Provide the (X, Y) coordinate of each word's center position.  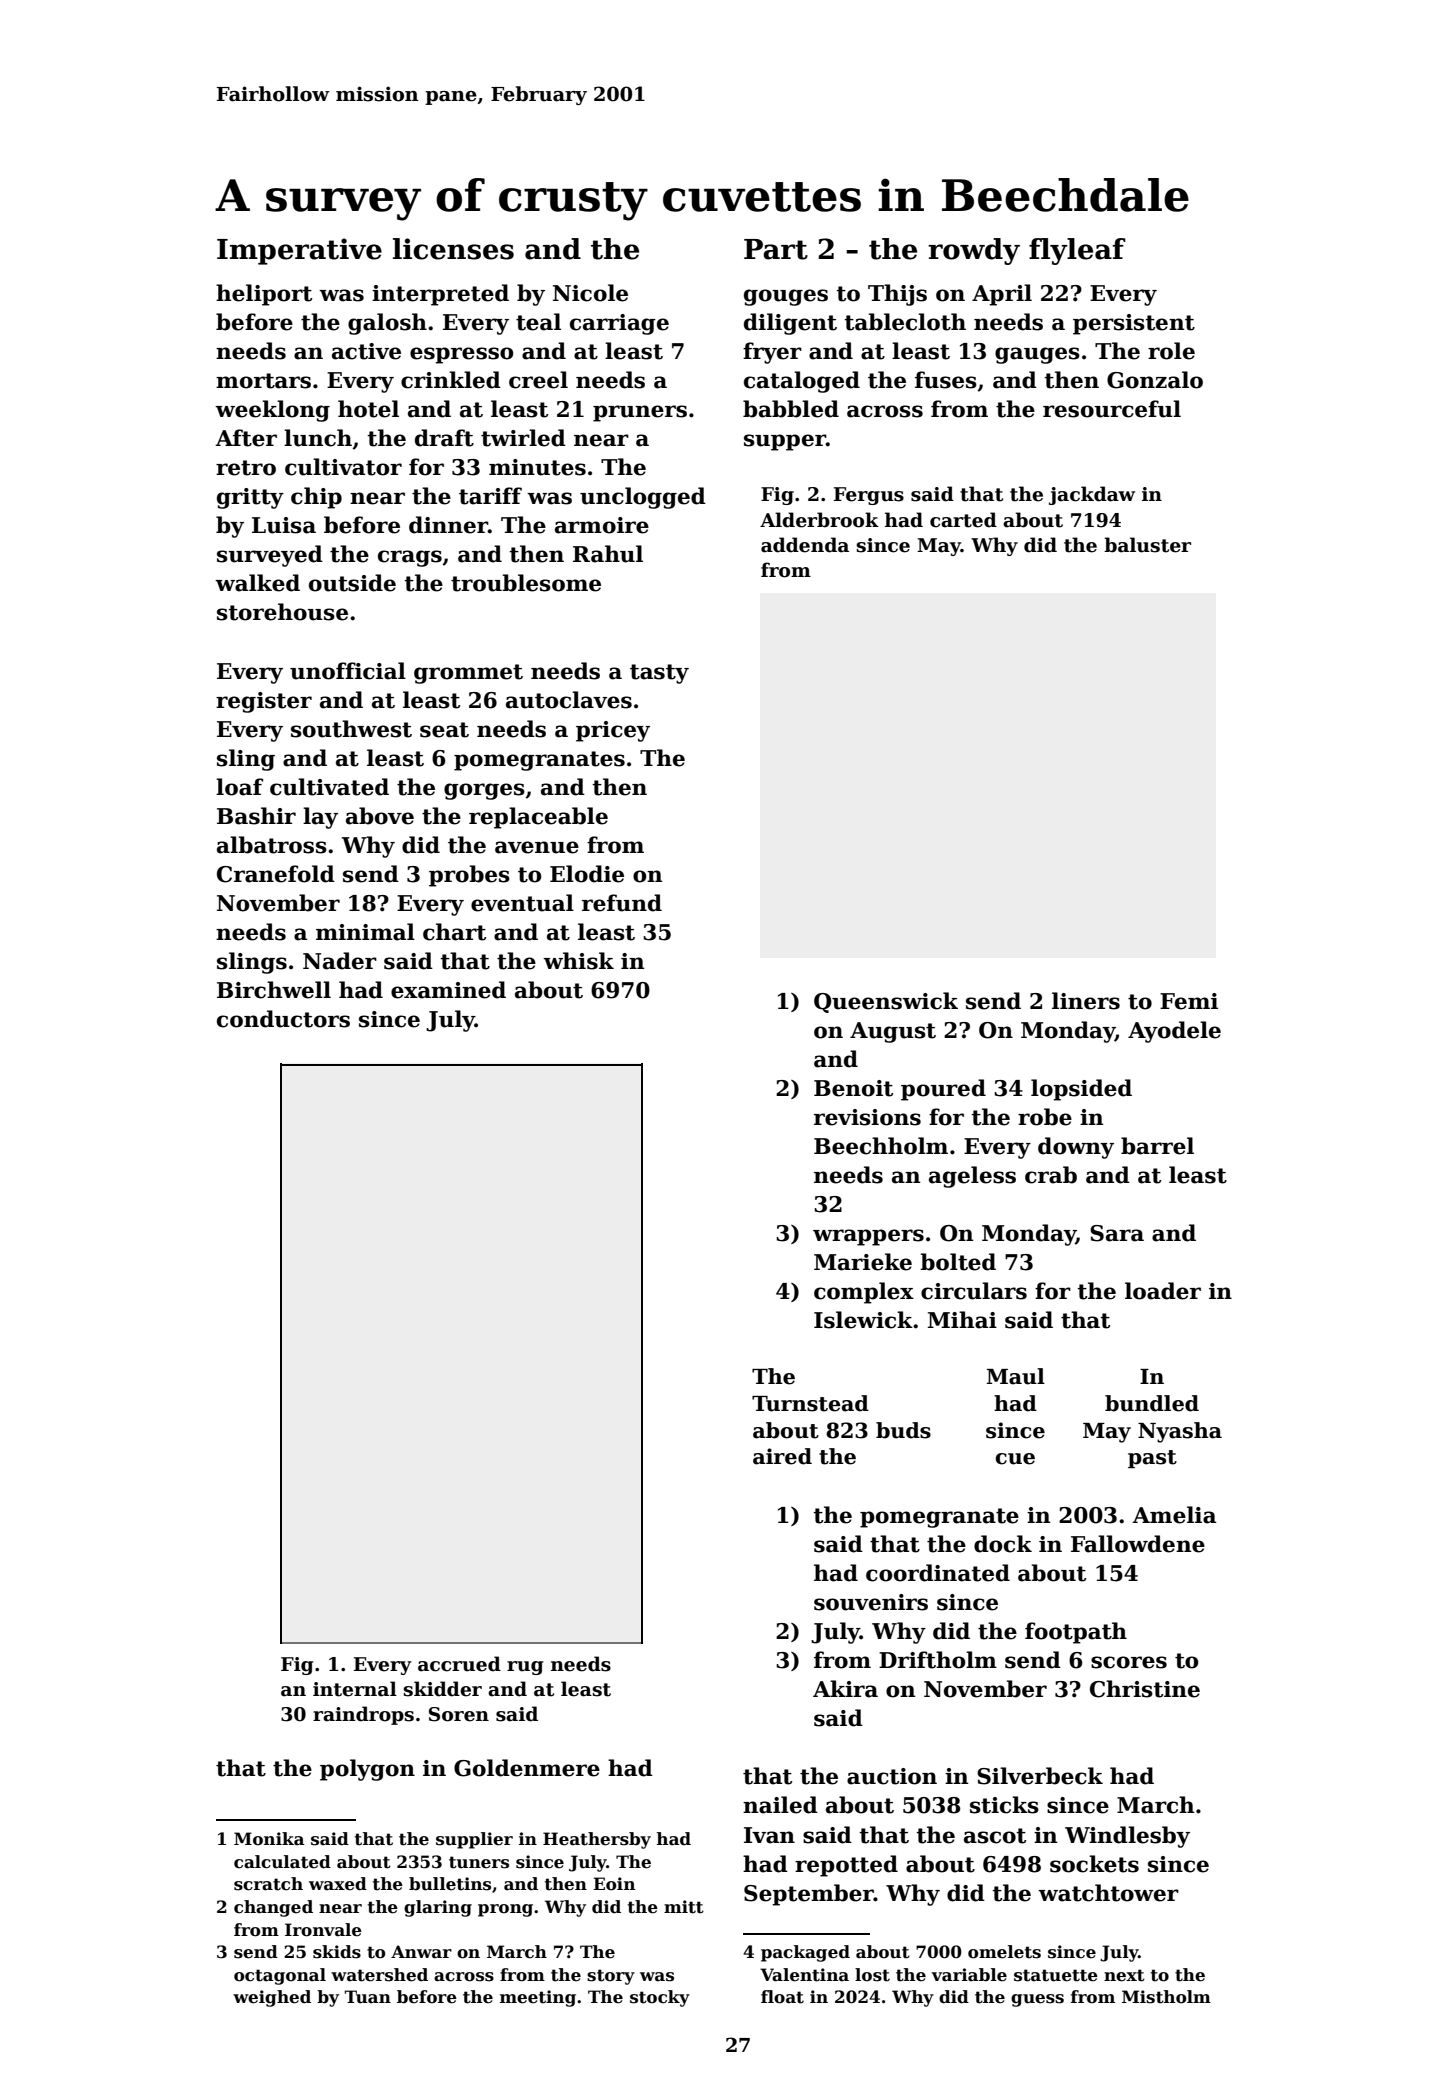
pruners (640, 413)
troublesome (526, 583)
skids (337, 1952)
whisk (578, 961)
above (380, 816)
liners (1086, 1001)
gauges (1037, 355)
